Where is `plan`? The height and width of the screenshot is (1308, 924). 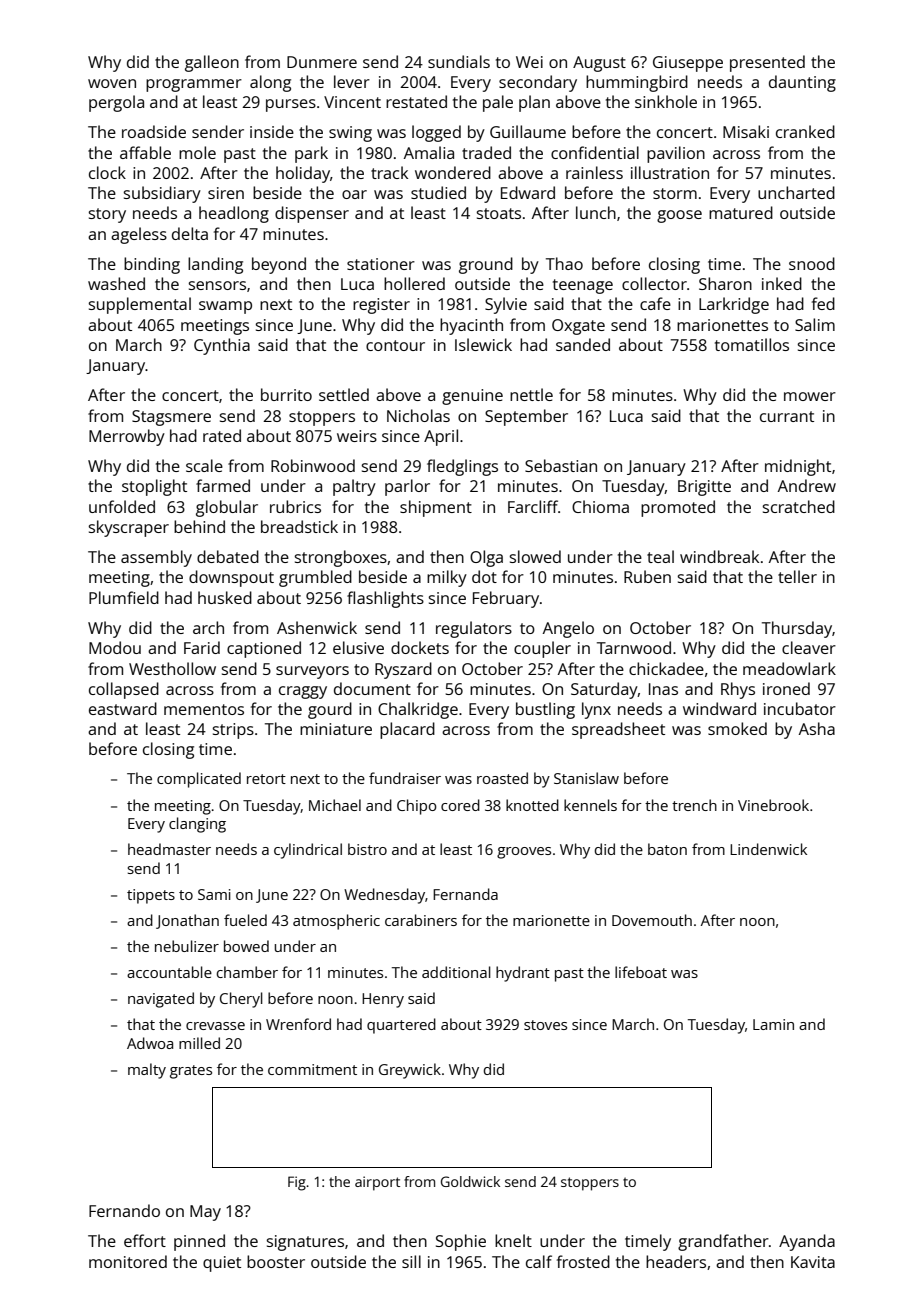
plan is located at coordinates (534, 103).
